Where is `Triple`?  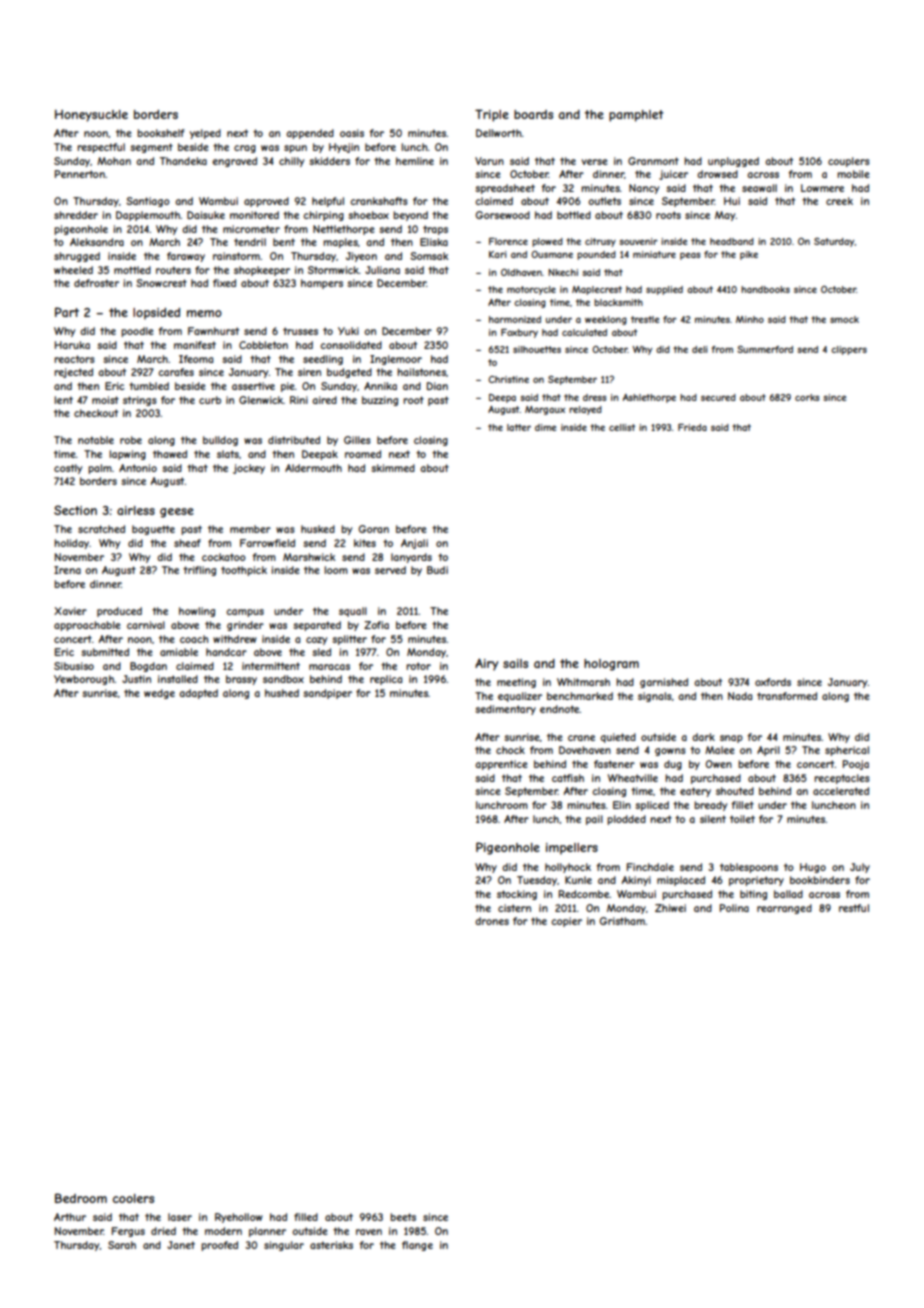 Triple is located at coordinates (492, 115).
